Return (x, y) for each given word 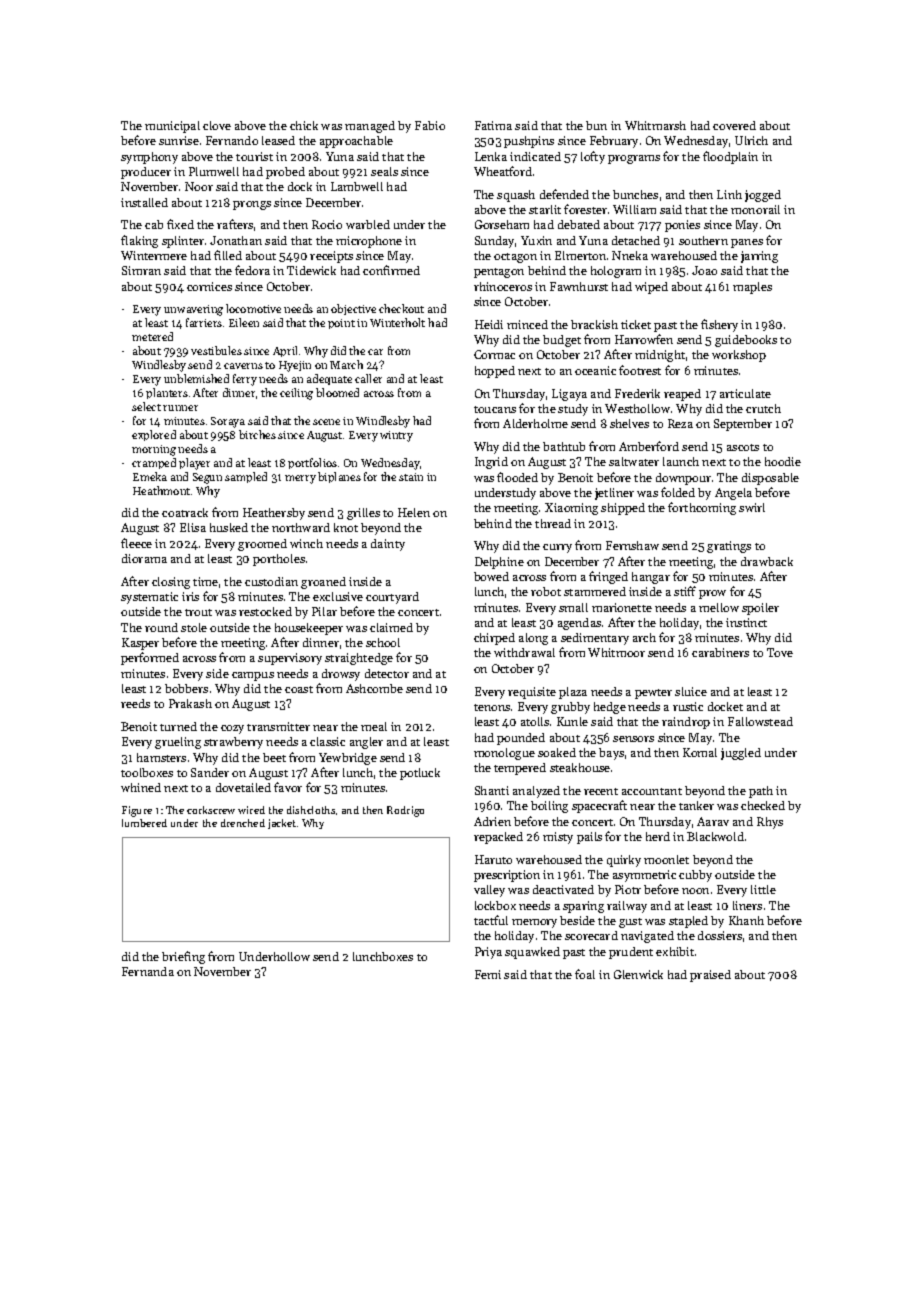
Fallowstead (760, 721)
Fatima (493, 125)
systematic (149, 598)
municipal (172, 127)
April (285, 351)
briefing (183, 957)
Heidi (489, 324)
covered (734, 125)
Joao (704, 270)
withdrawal (524, 652)
